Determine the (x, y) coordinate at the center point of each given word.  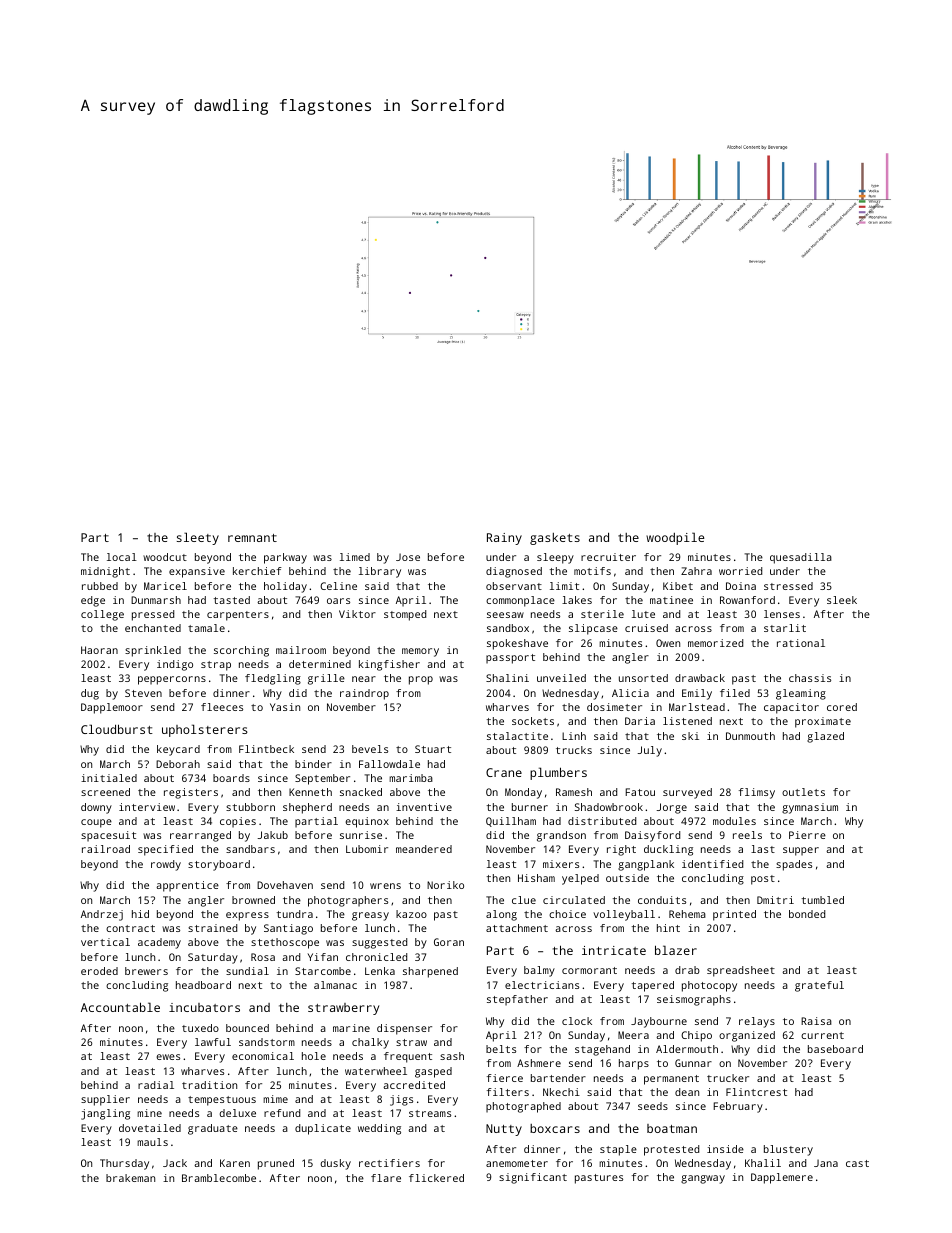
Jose (408, 557)
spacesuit (108, 836)
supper (801, 851)
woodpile (675, 538)
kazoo (411, 914)
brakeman (130, 1178)
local (122, 557)
